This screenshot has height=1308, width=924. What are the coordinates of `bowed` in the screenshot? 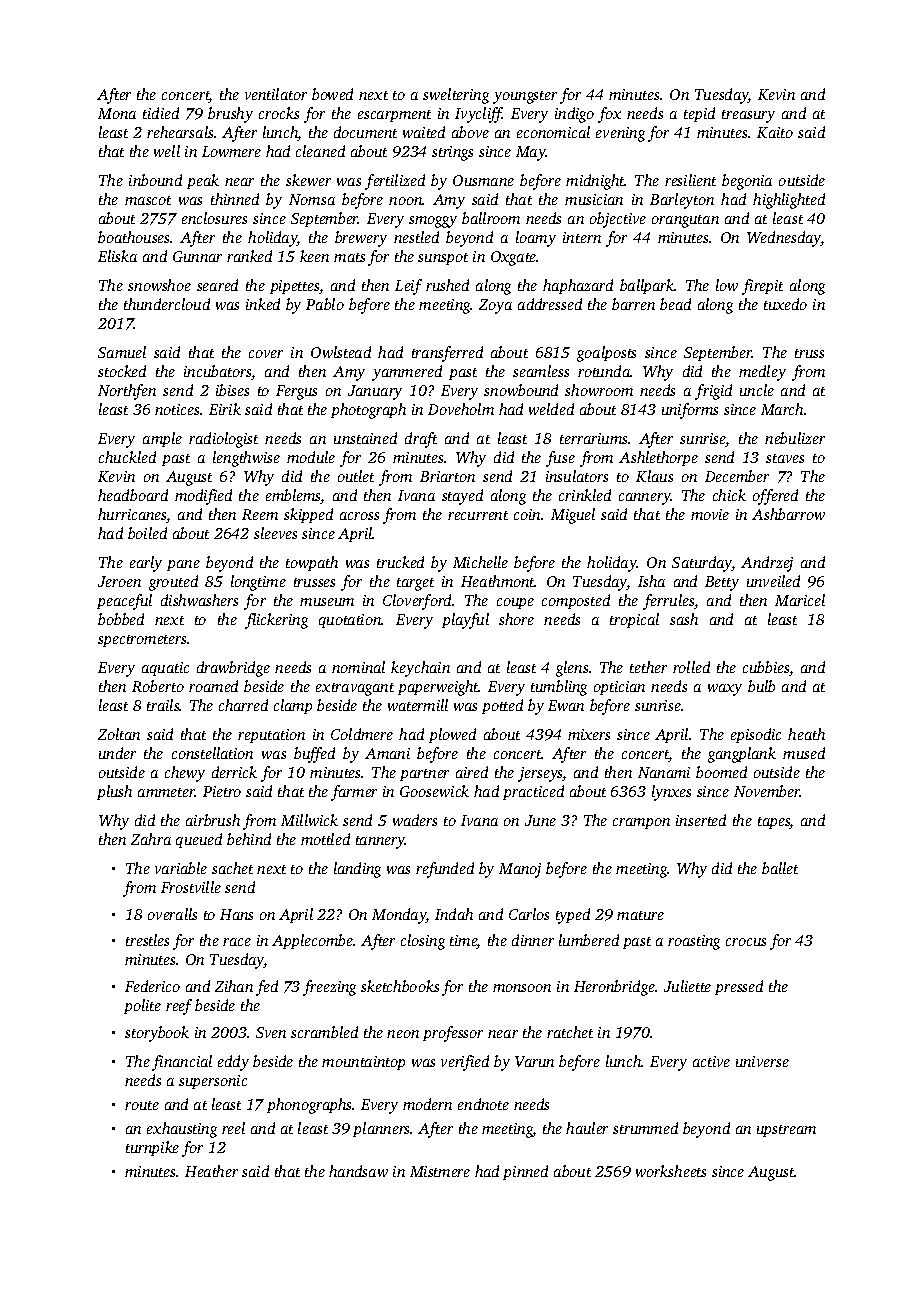 It's located at (332, 94).
